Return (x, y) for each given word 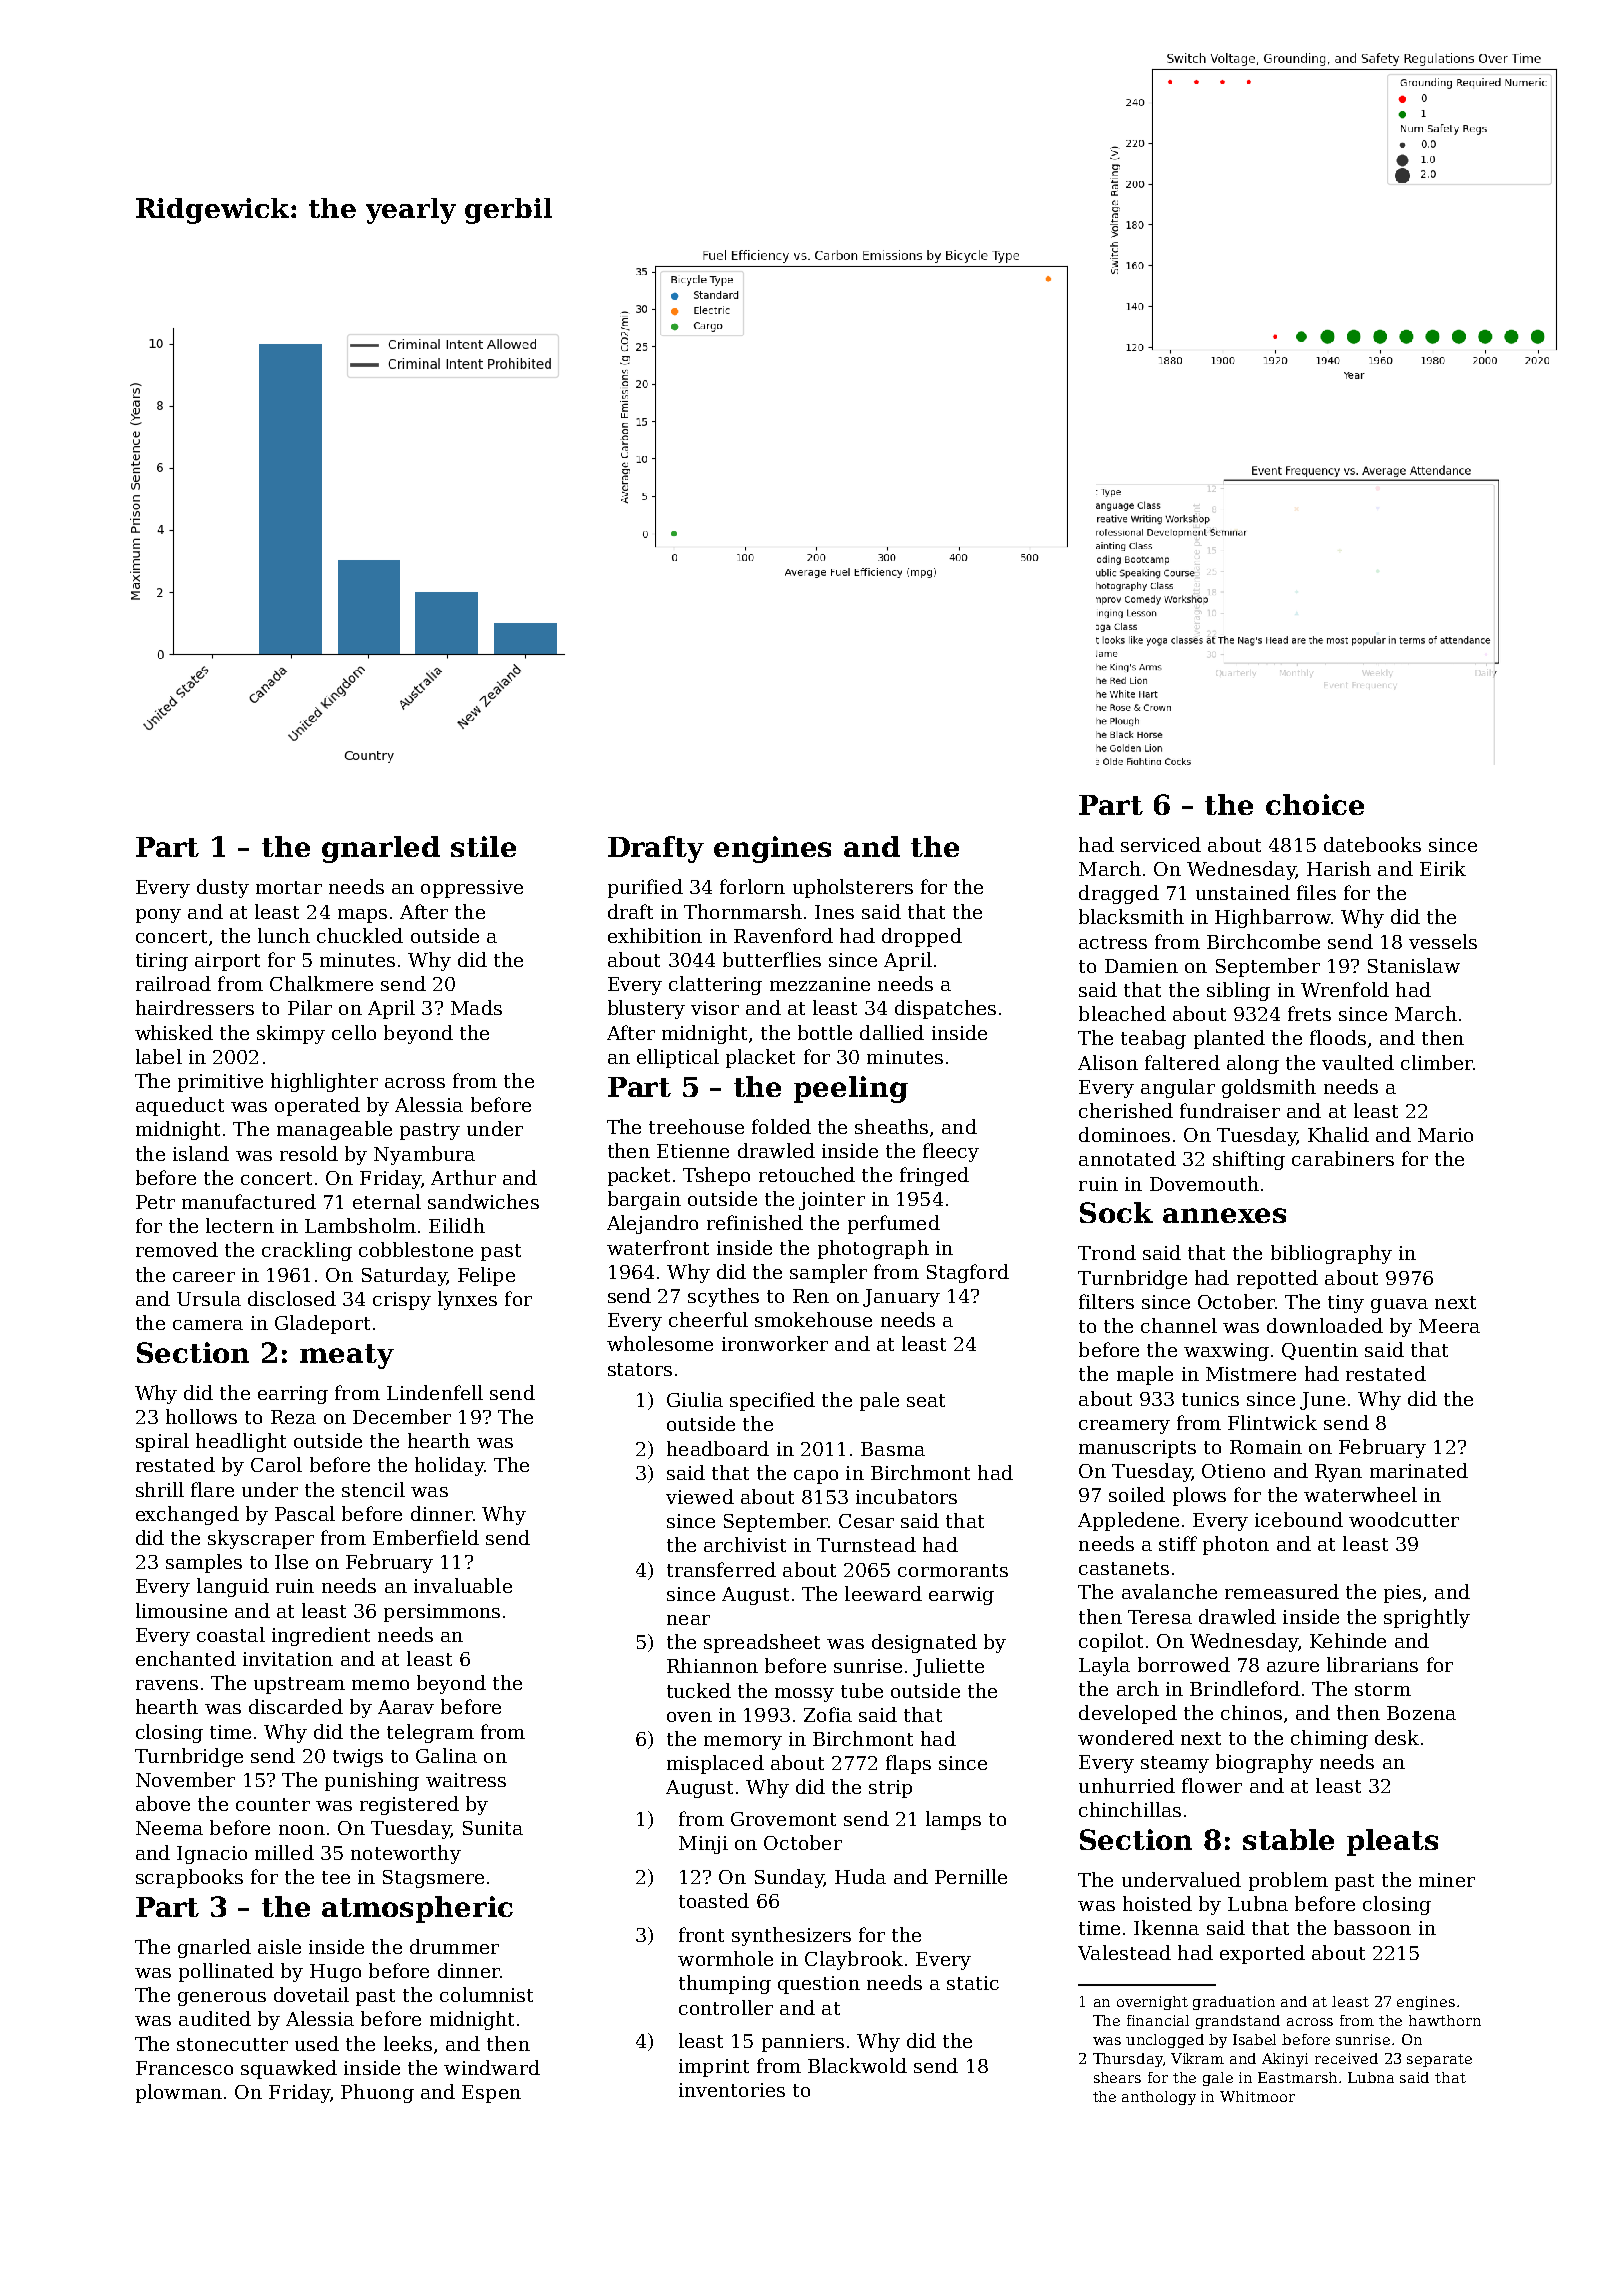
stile (483, 846)
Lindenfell (435, 1392)
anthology (1159, 2098)
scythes (723, 1297)
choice (1315, 804)
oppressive (472, 889)
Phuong (377, 2093)
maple (1145, 1375)
